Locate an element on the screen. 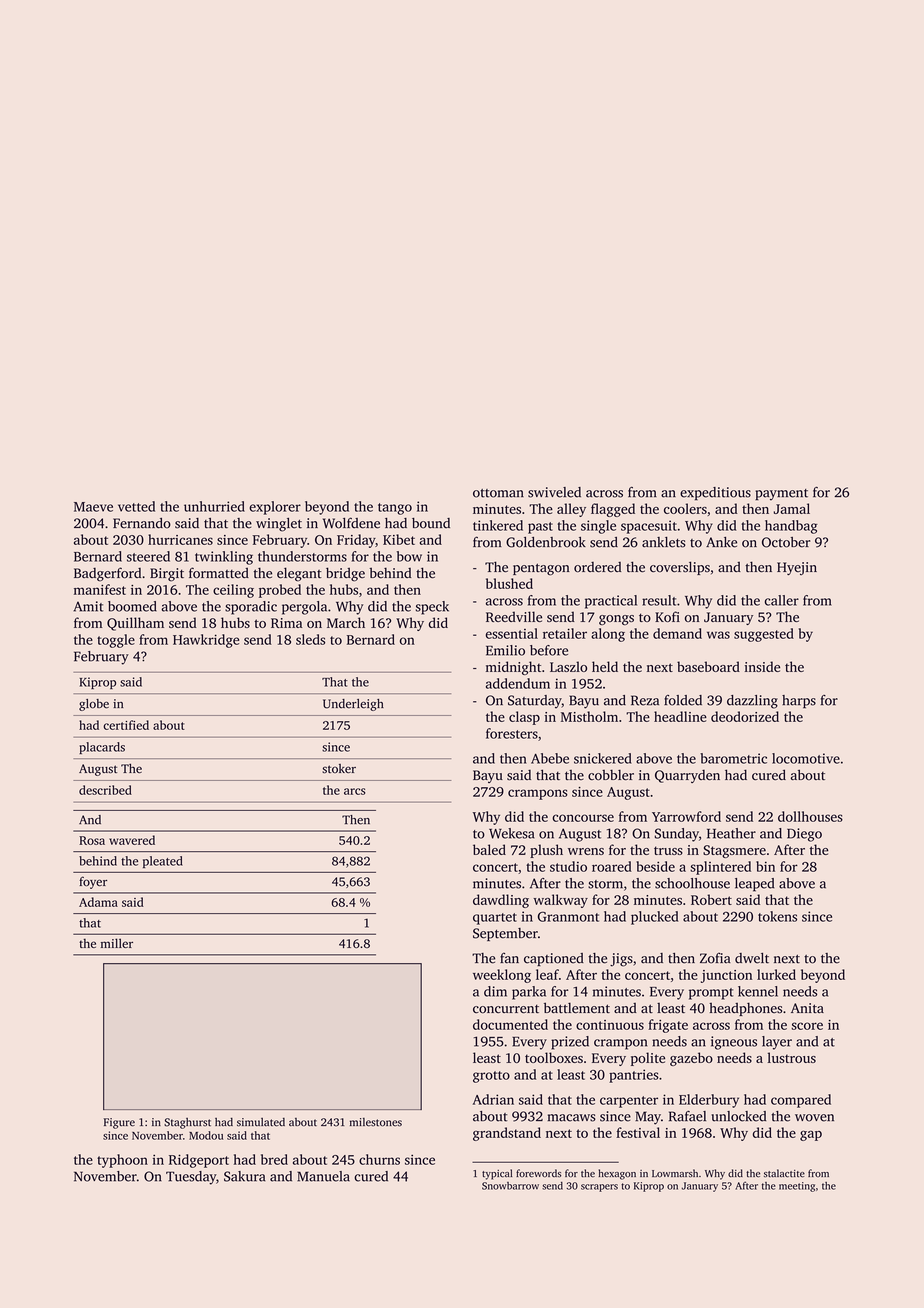  Amit is located at coordinates (88, 606).
